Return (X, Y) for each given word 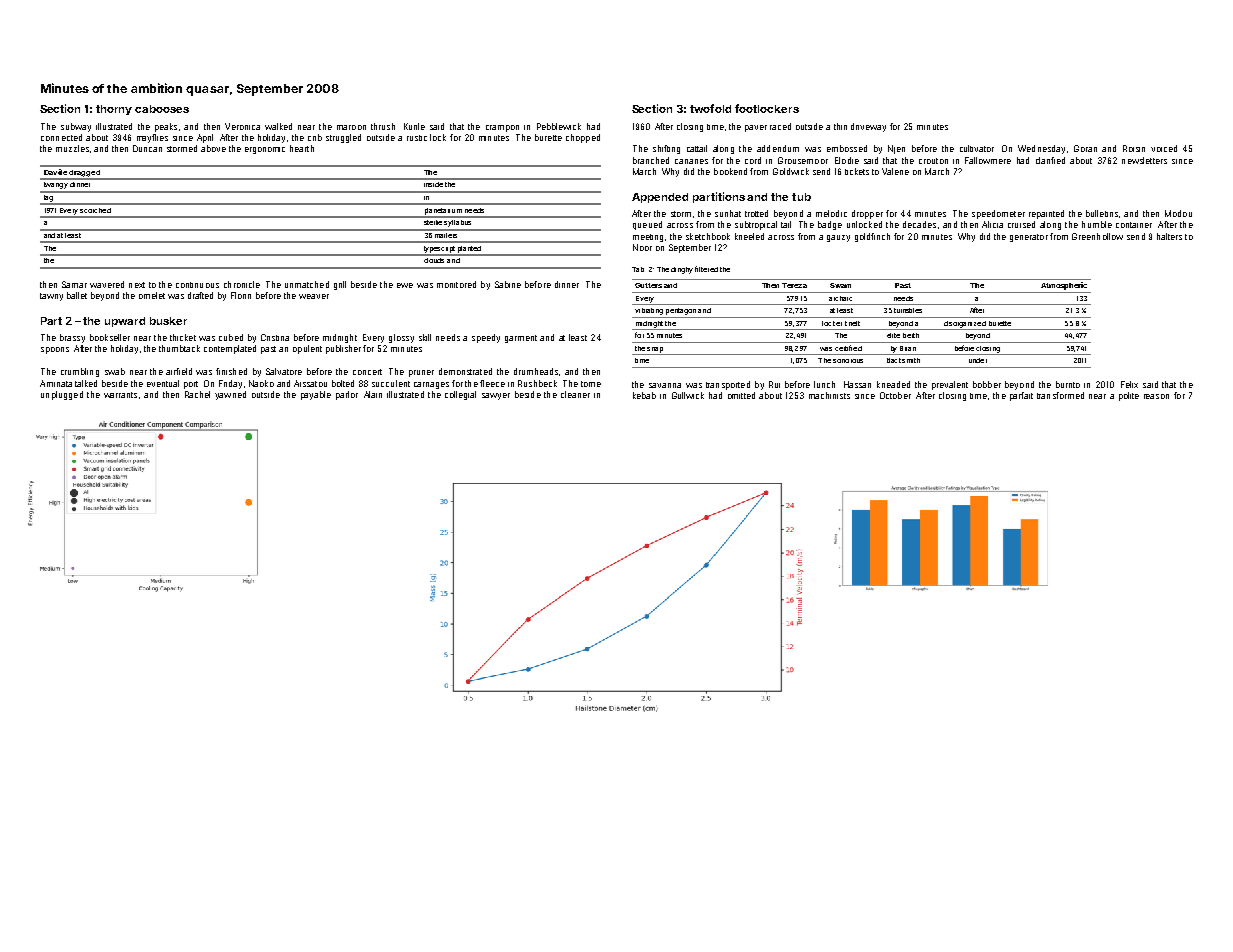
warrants (120, 395)
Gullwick (688, 395)
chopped (583, 138)
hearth (302, 148)
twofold (710, 108)
